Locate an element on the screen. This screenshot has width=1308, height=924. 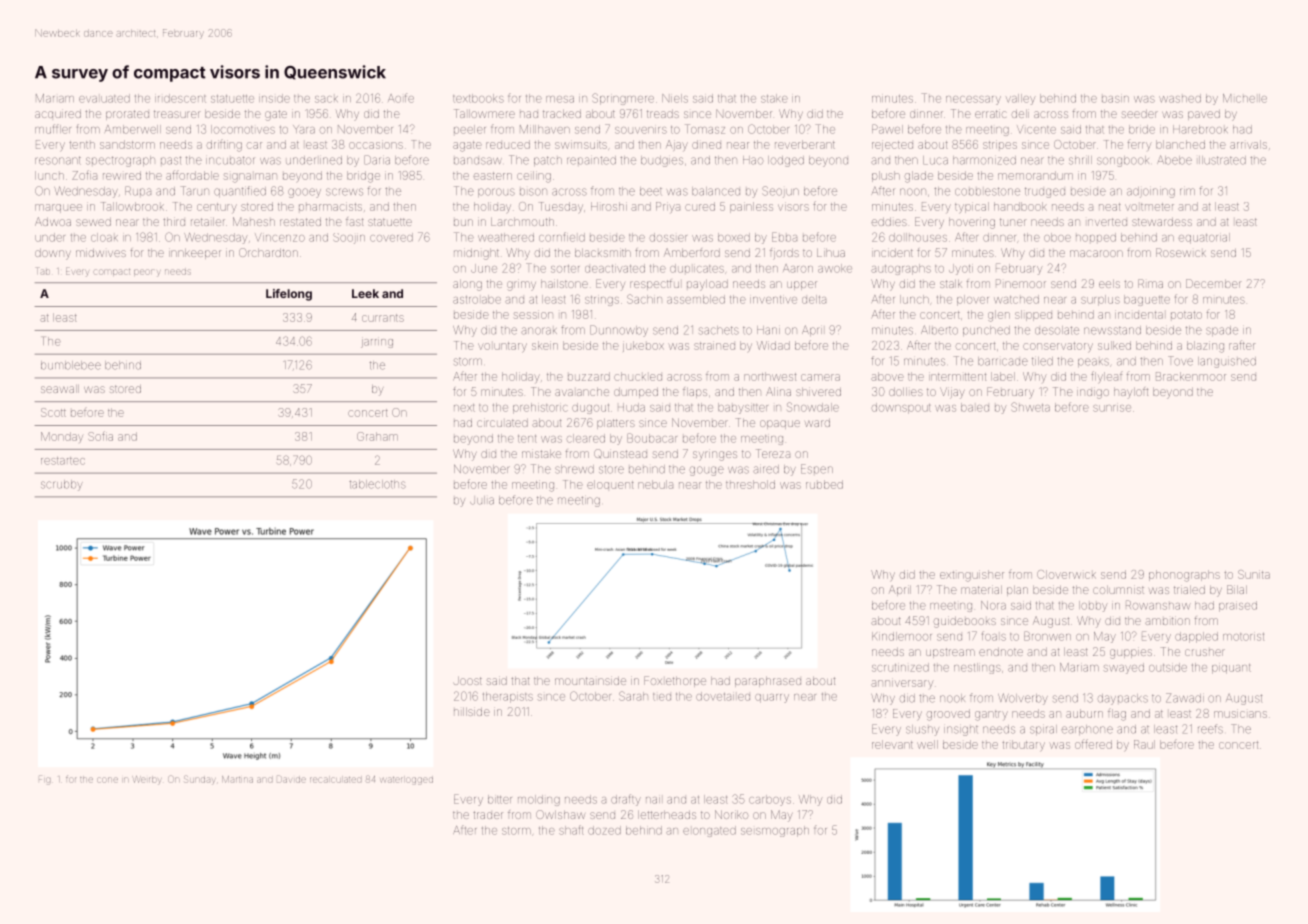
trader is located at coordinates (488, 815).
